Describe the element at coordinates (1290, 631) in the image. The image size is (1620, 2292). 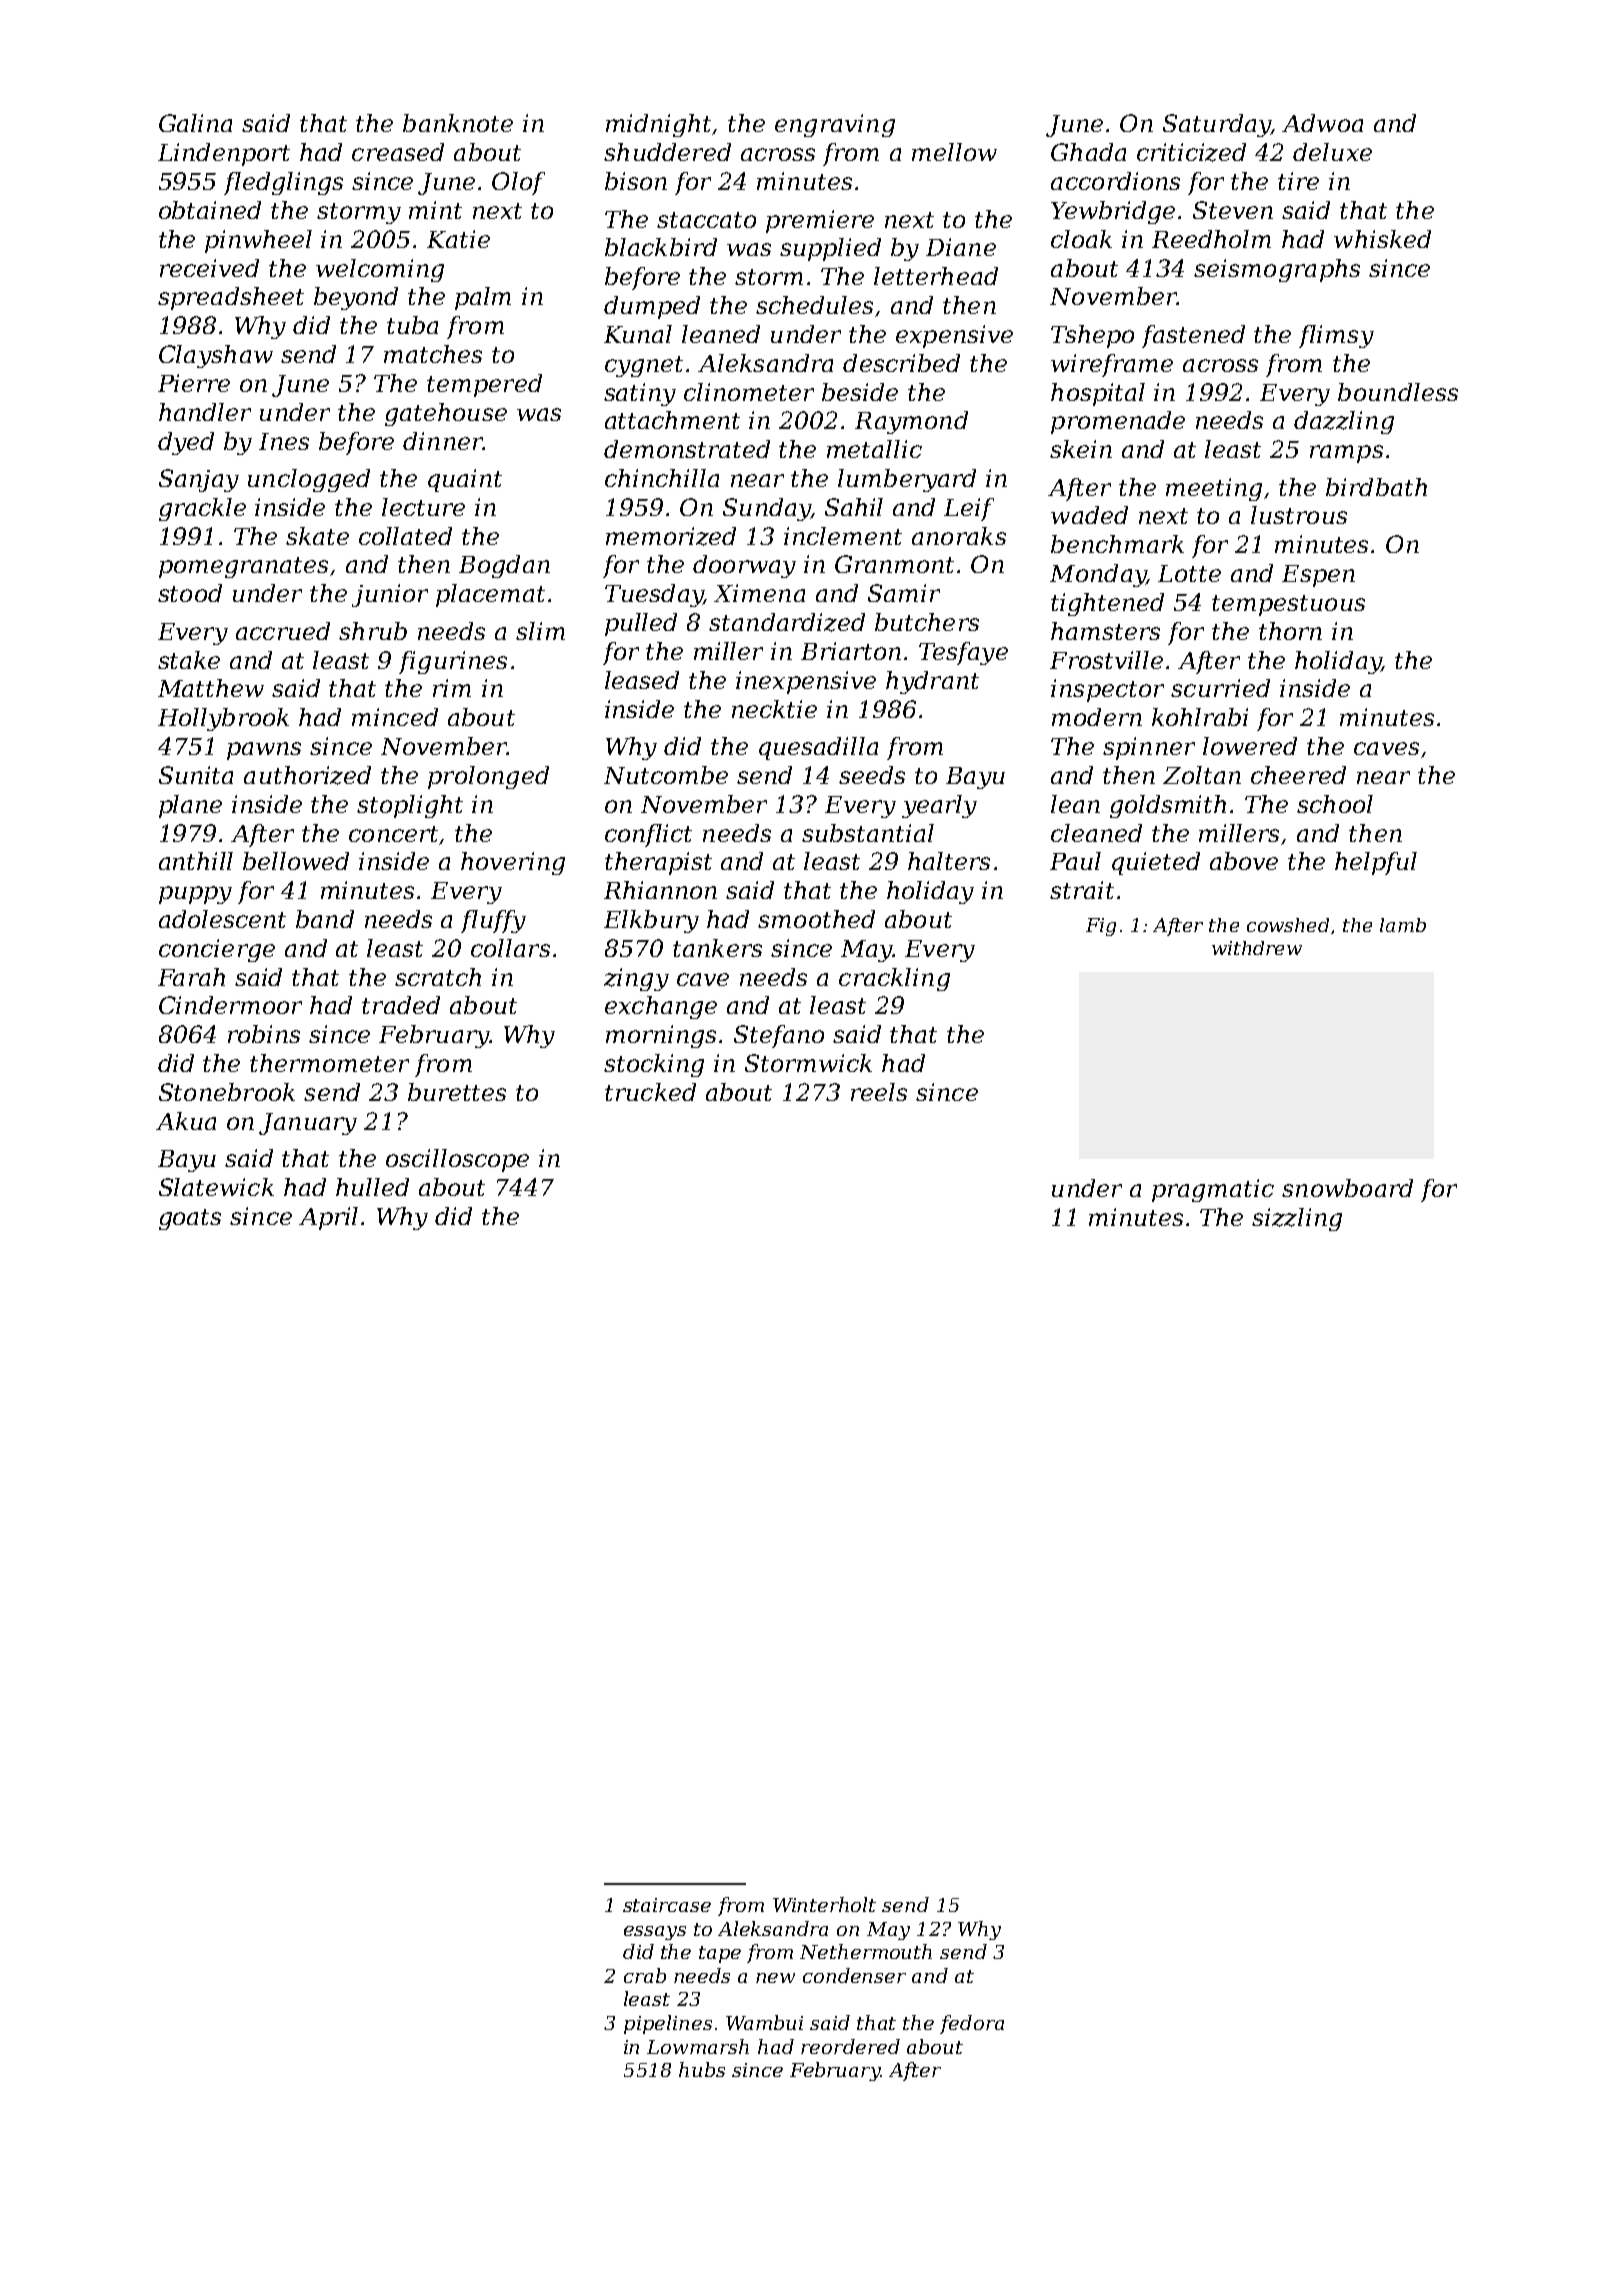
I see `thorn` at that location.
